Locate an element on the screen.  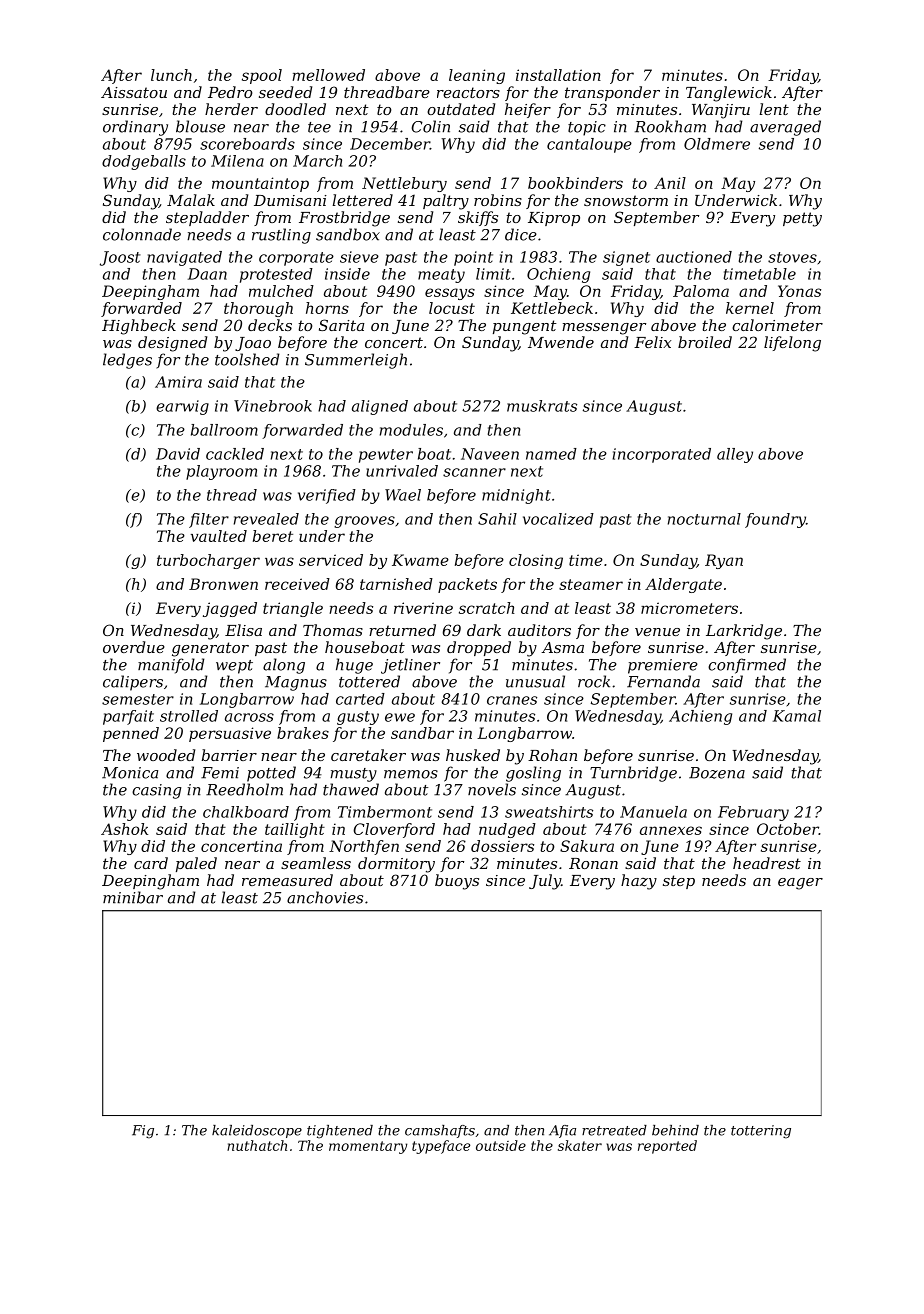
buoys is located at coordinates (457, 882).
